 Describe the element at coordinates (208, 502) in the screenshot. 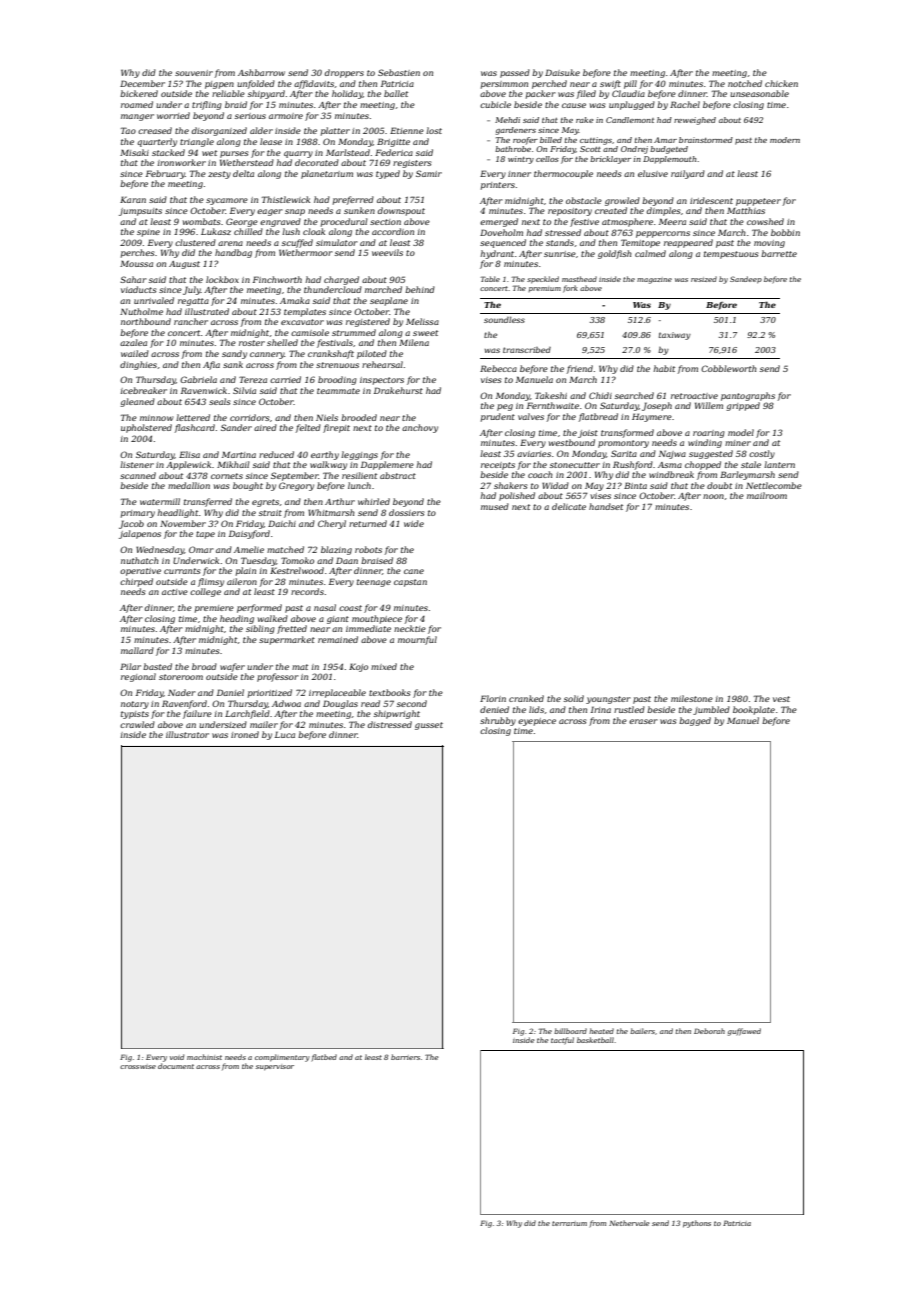

I see `transferred` at that location.
